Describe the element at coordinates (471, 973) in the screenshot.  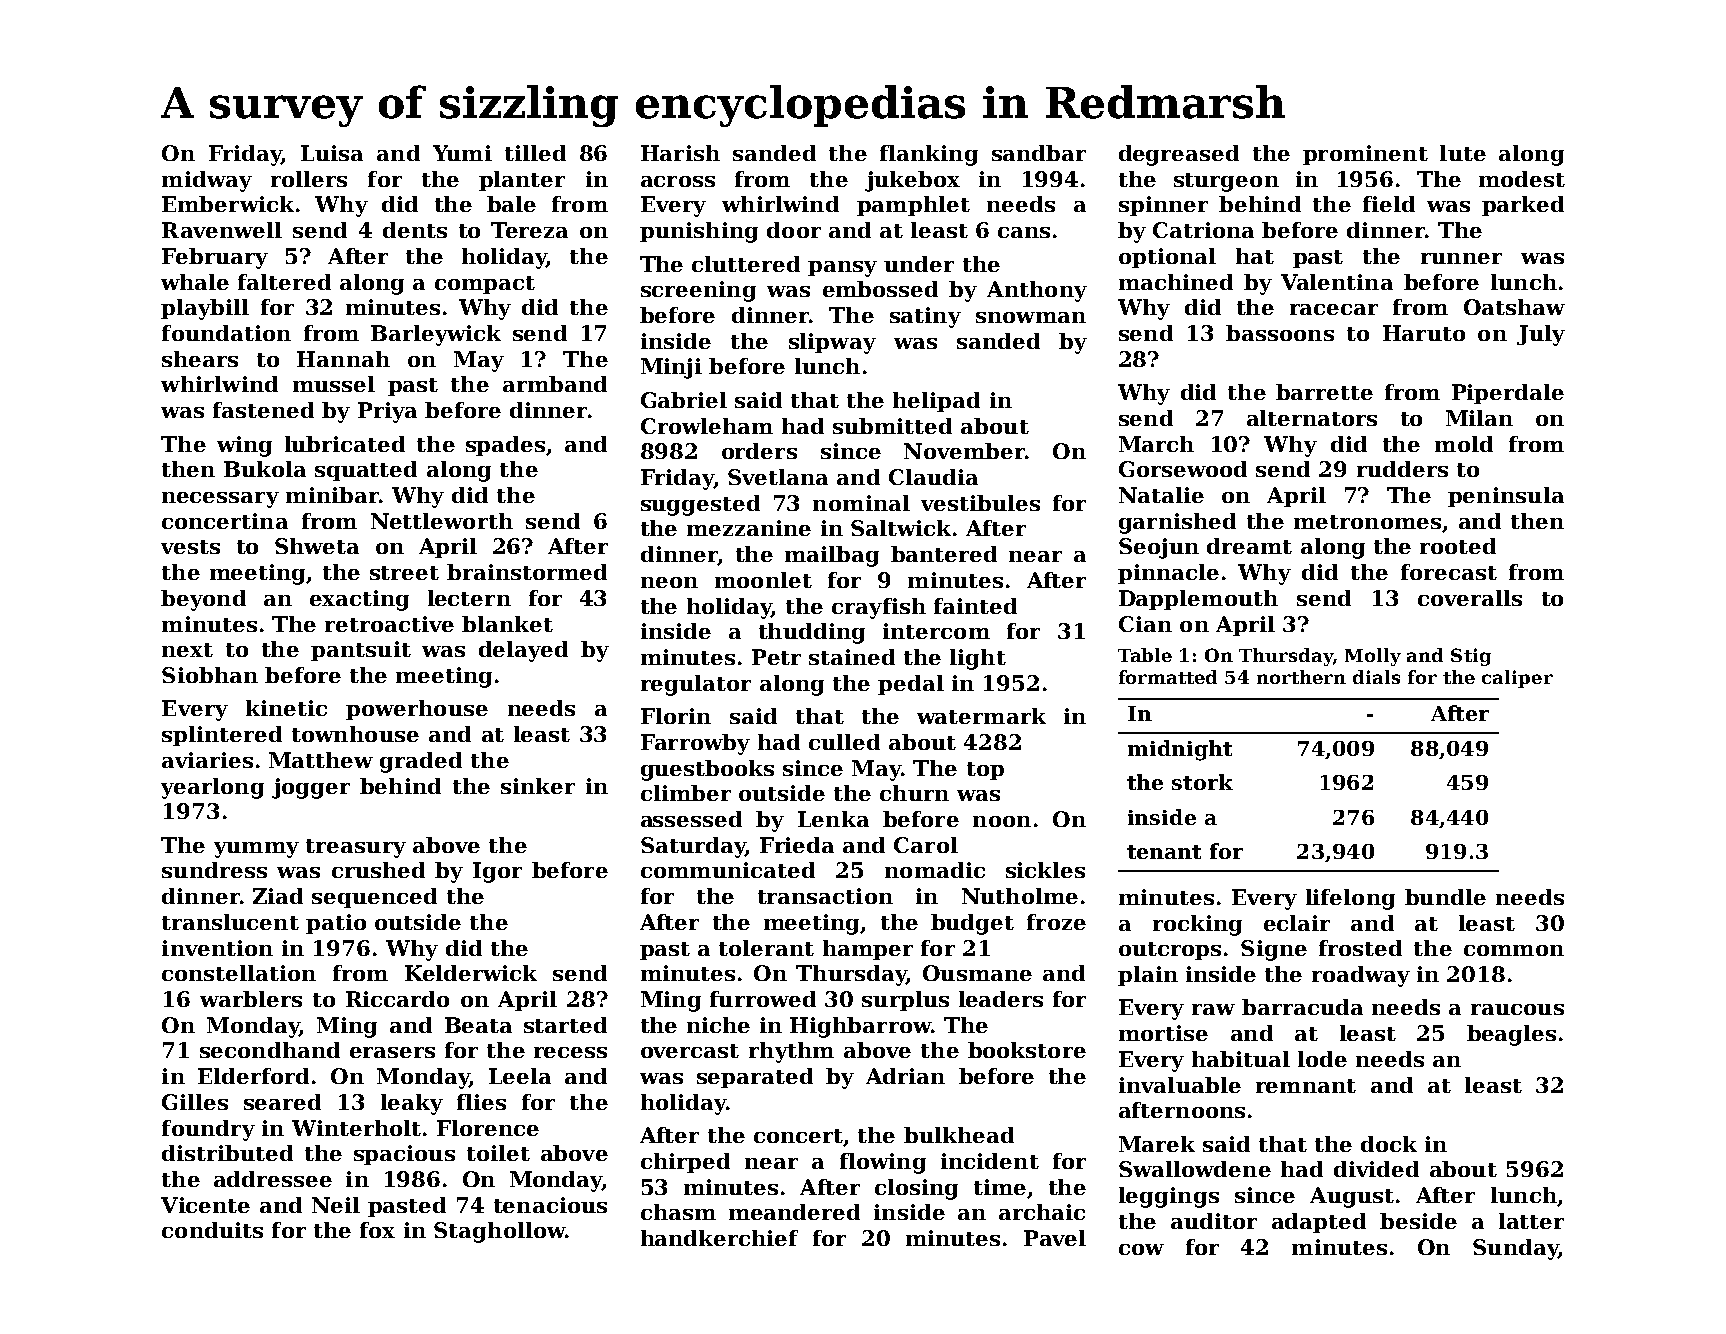
I see `Kelderwick` at that location.
